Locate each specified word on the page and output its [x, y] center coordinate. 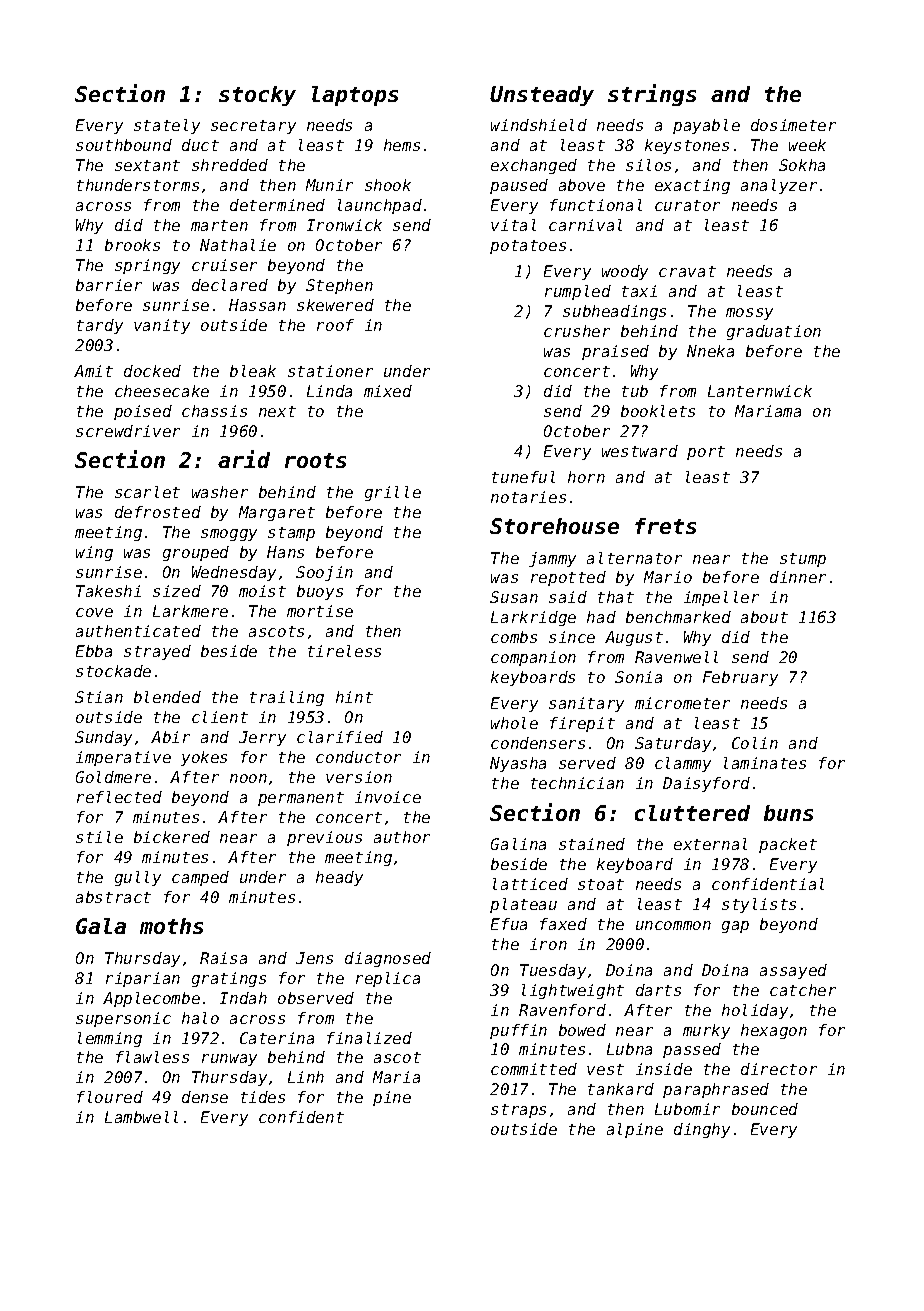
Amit [93, 371]
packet [788, 845]
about [764, 617]
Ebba [94, 651]
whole [514, 723]
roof [335, 325]
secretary [253, 127]
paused [519, 186]
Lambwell [141, 1117]
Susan [514, 597]
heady [339, 878]
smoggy [229, 535]
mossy [749, 314]
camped [200, 878]
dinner [798, 577]
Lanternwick [760, 391]
